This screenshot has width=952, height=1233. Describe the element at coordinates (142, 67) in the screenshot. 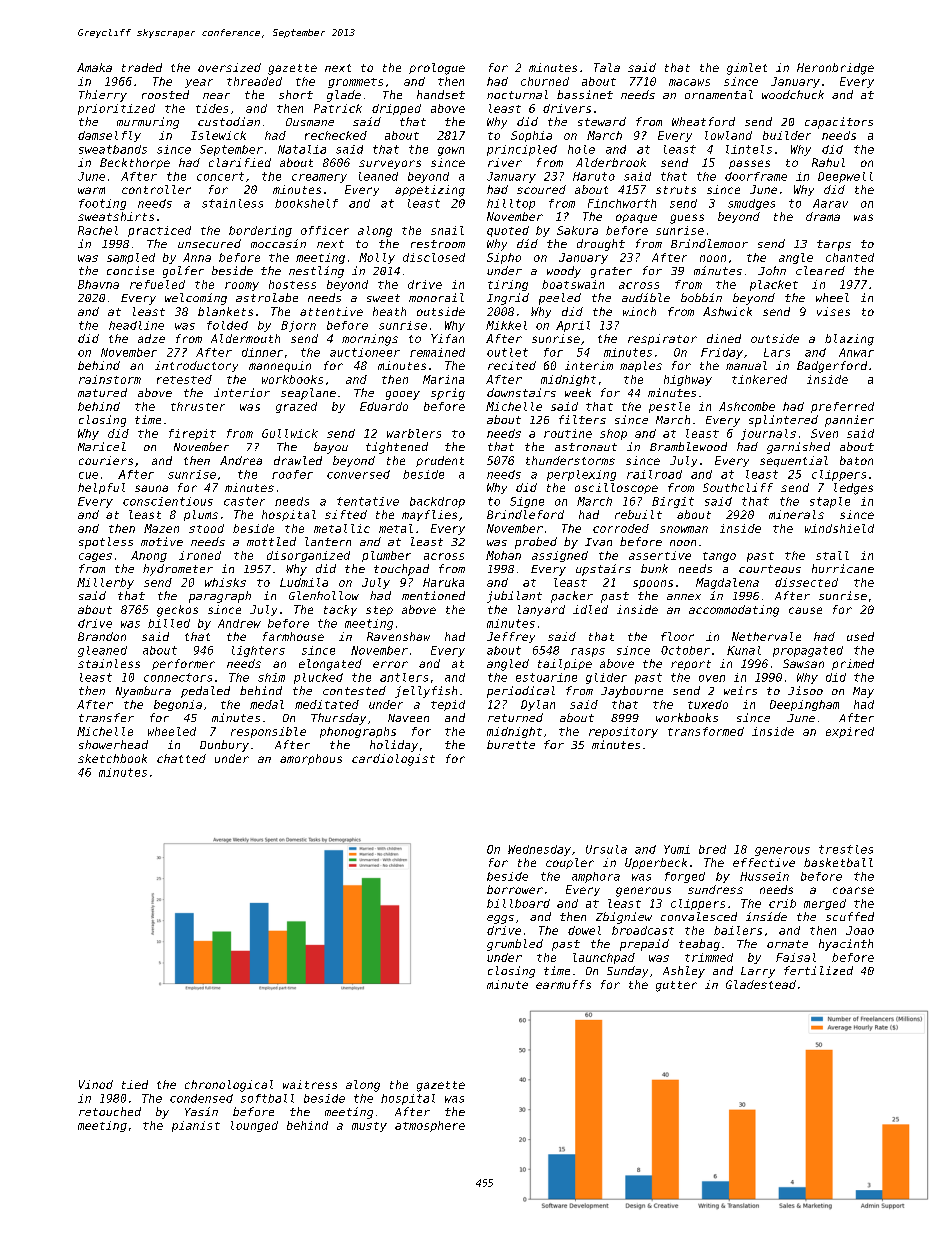

I see `traded` at that location.
